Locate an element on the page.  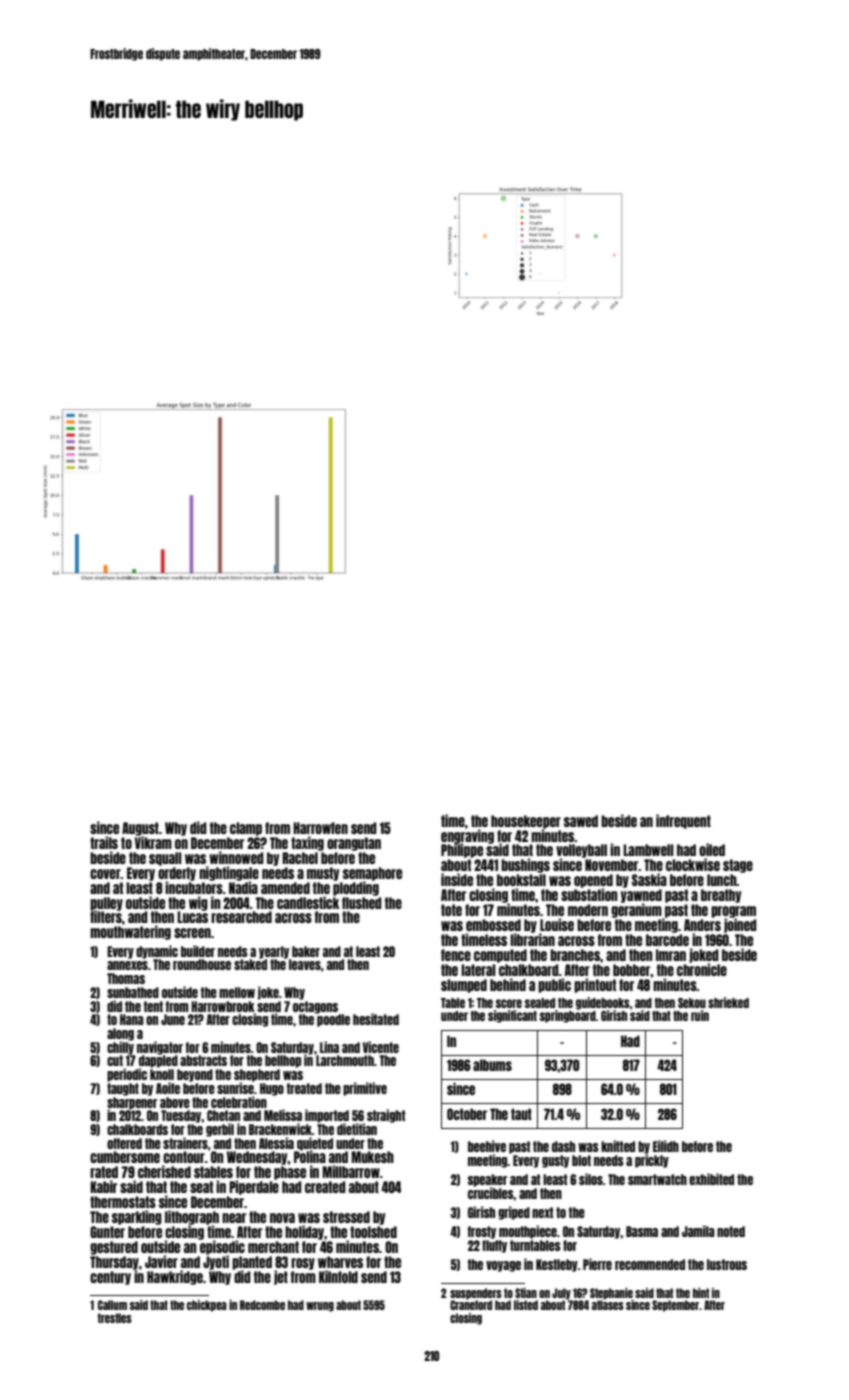
springboard is located at coordinates (568, 1016).
